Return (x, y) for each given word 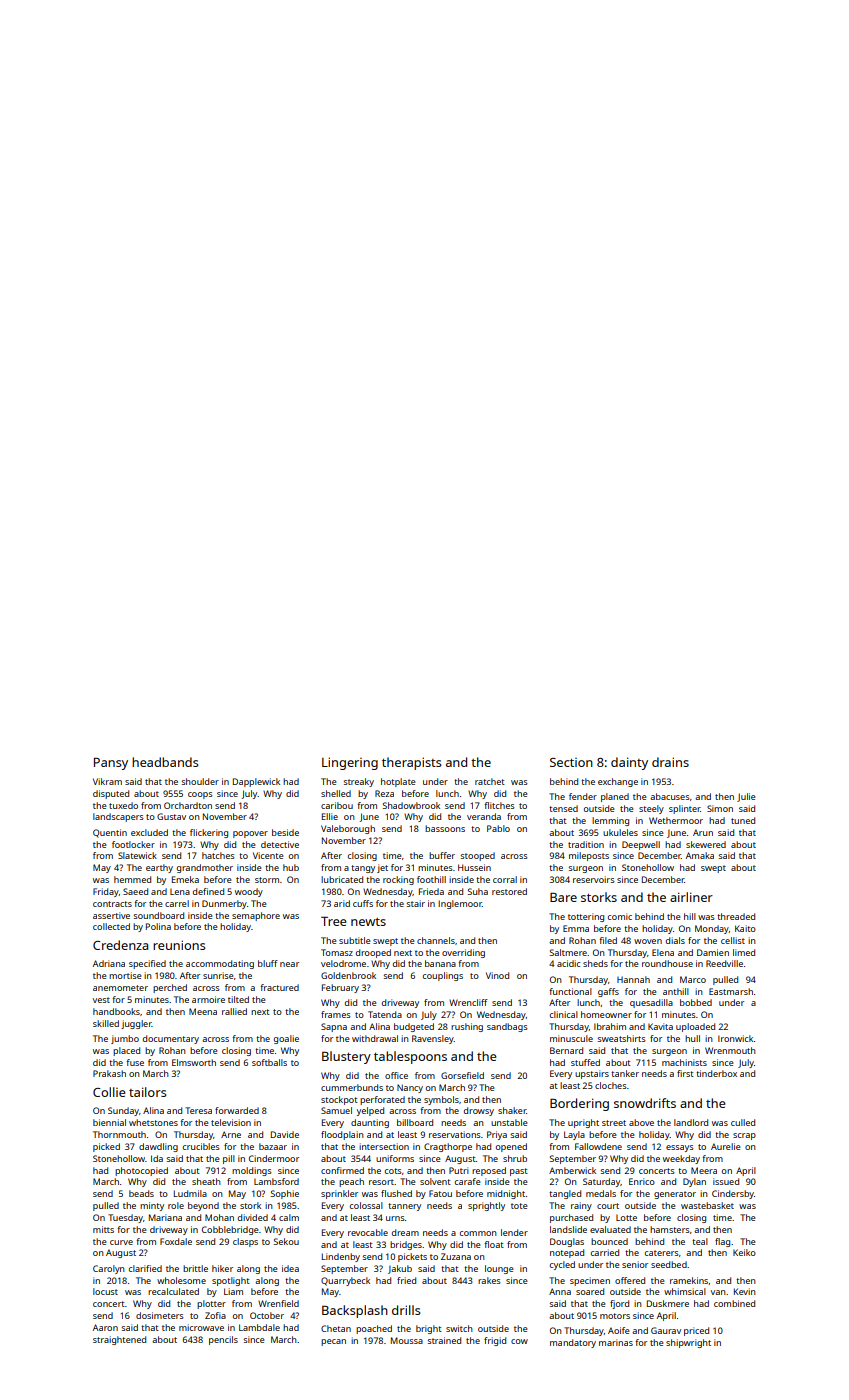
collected (111, 926)
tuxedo (123, 805)
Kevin (745, 1291)
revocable (368, 1232)
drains (670, 762)
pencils (223, 1340)
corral (505, 879)
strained (444, 1340)
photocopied (141, 1171)
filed (608, 940)
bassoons (445, 828)
